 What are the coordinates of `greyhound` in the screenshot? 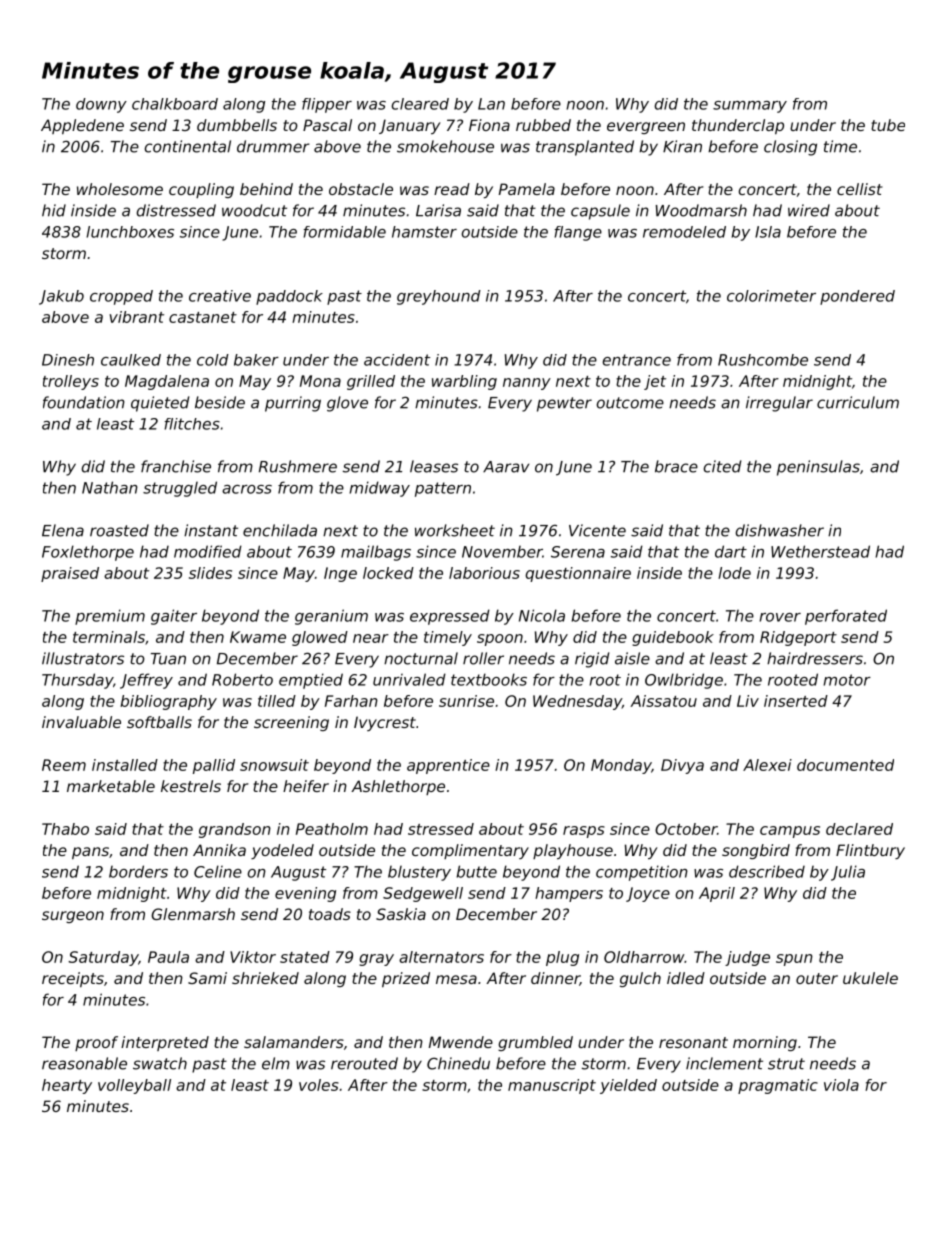 It's located at (439, 297).
